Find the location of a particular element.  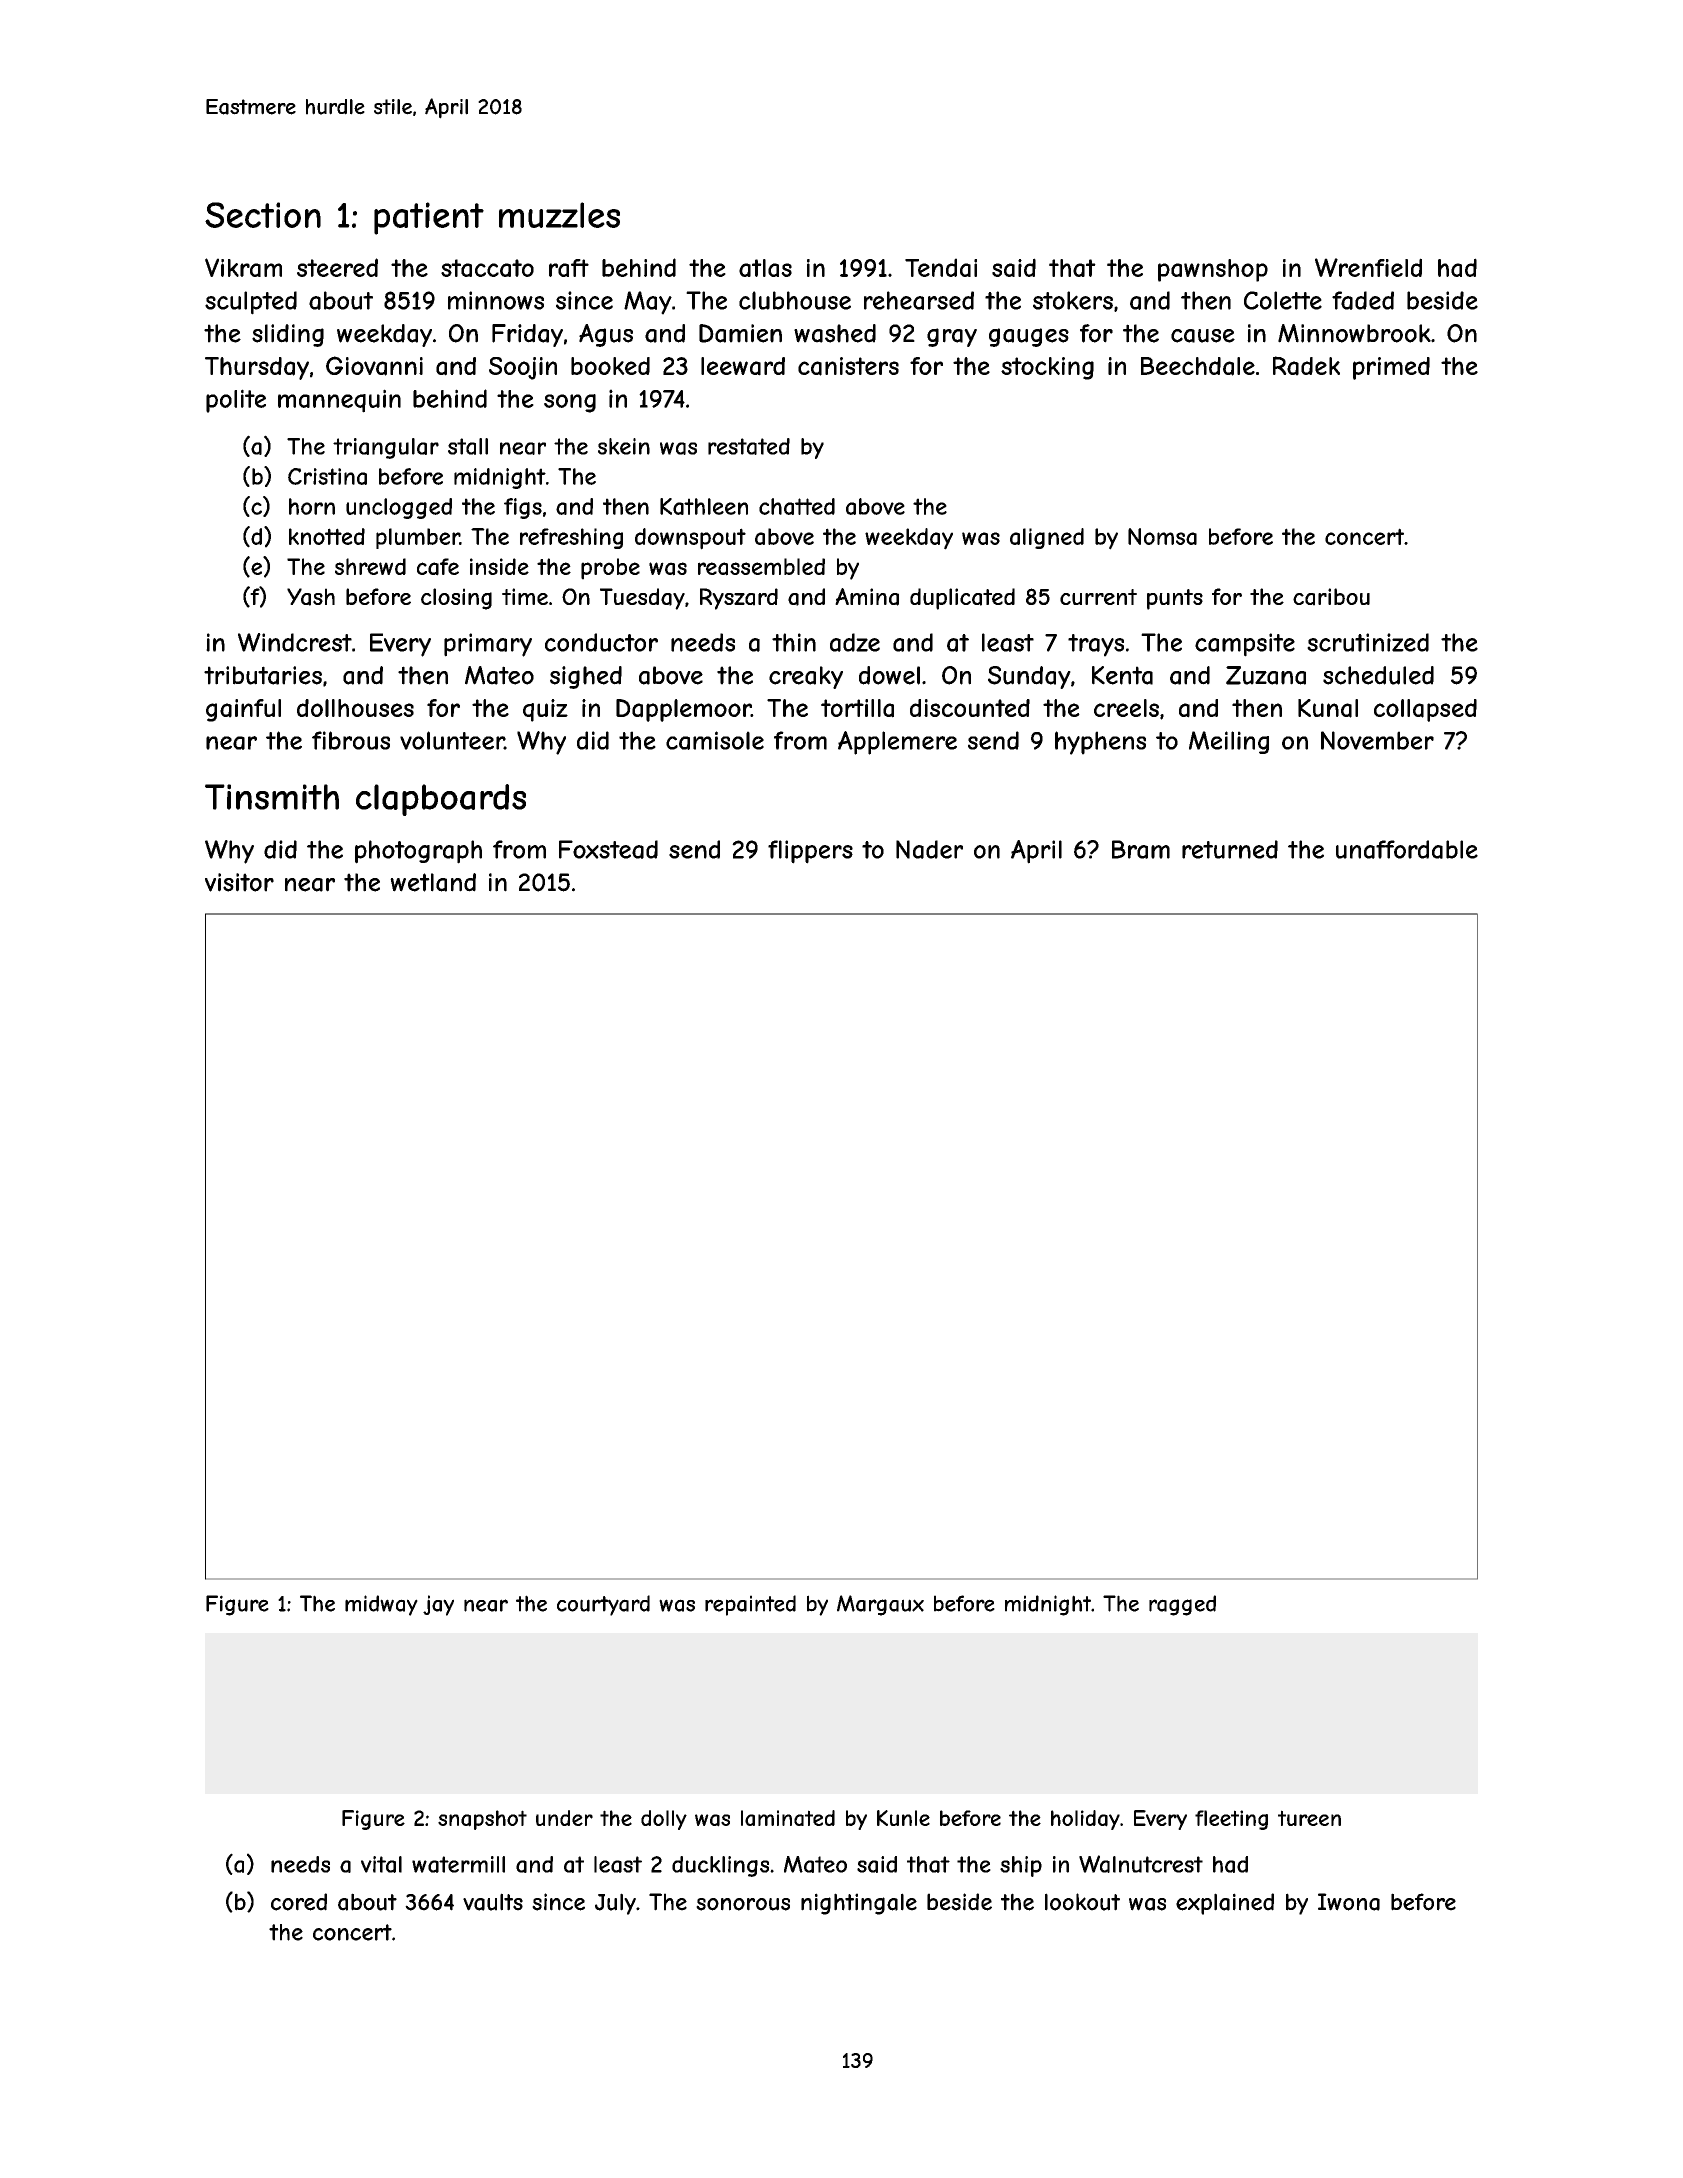

Kunle is located at coordinates (903, 1818).
